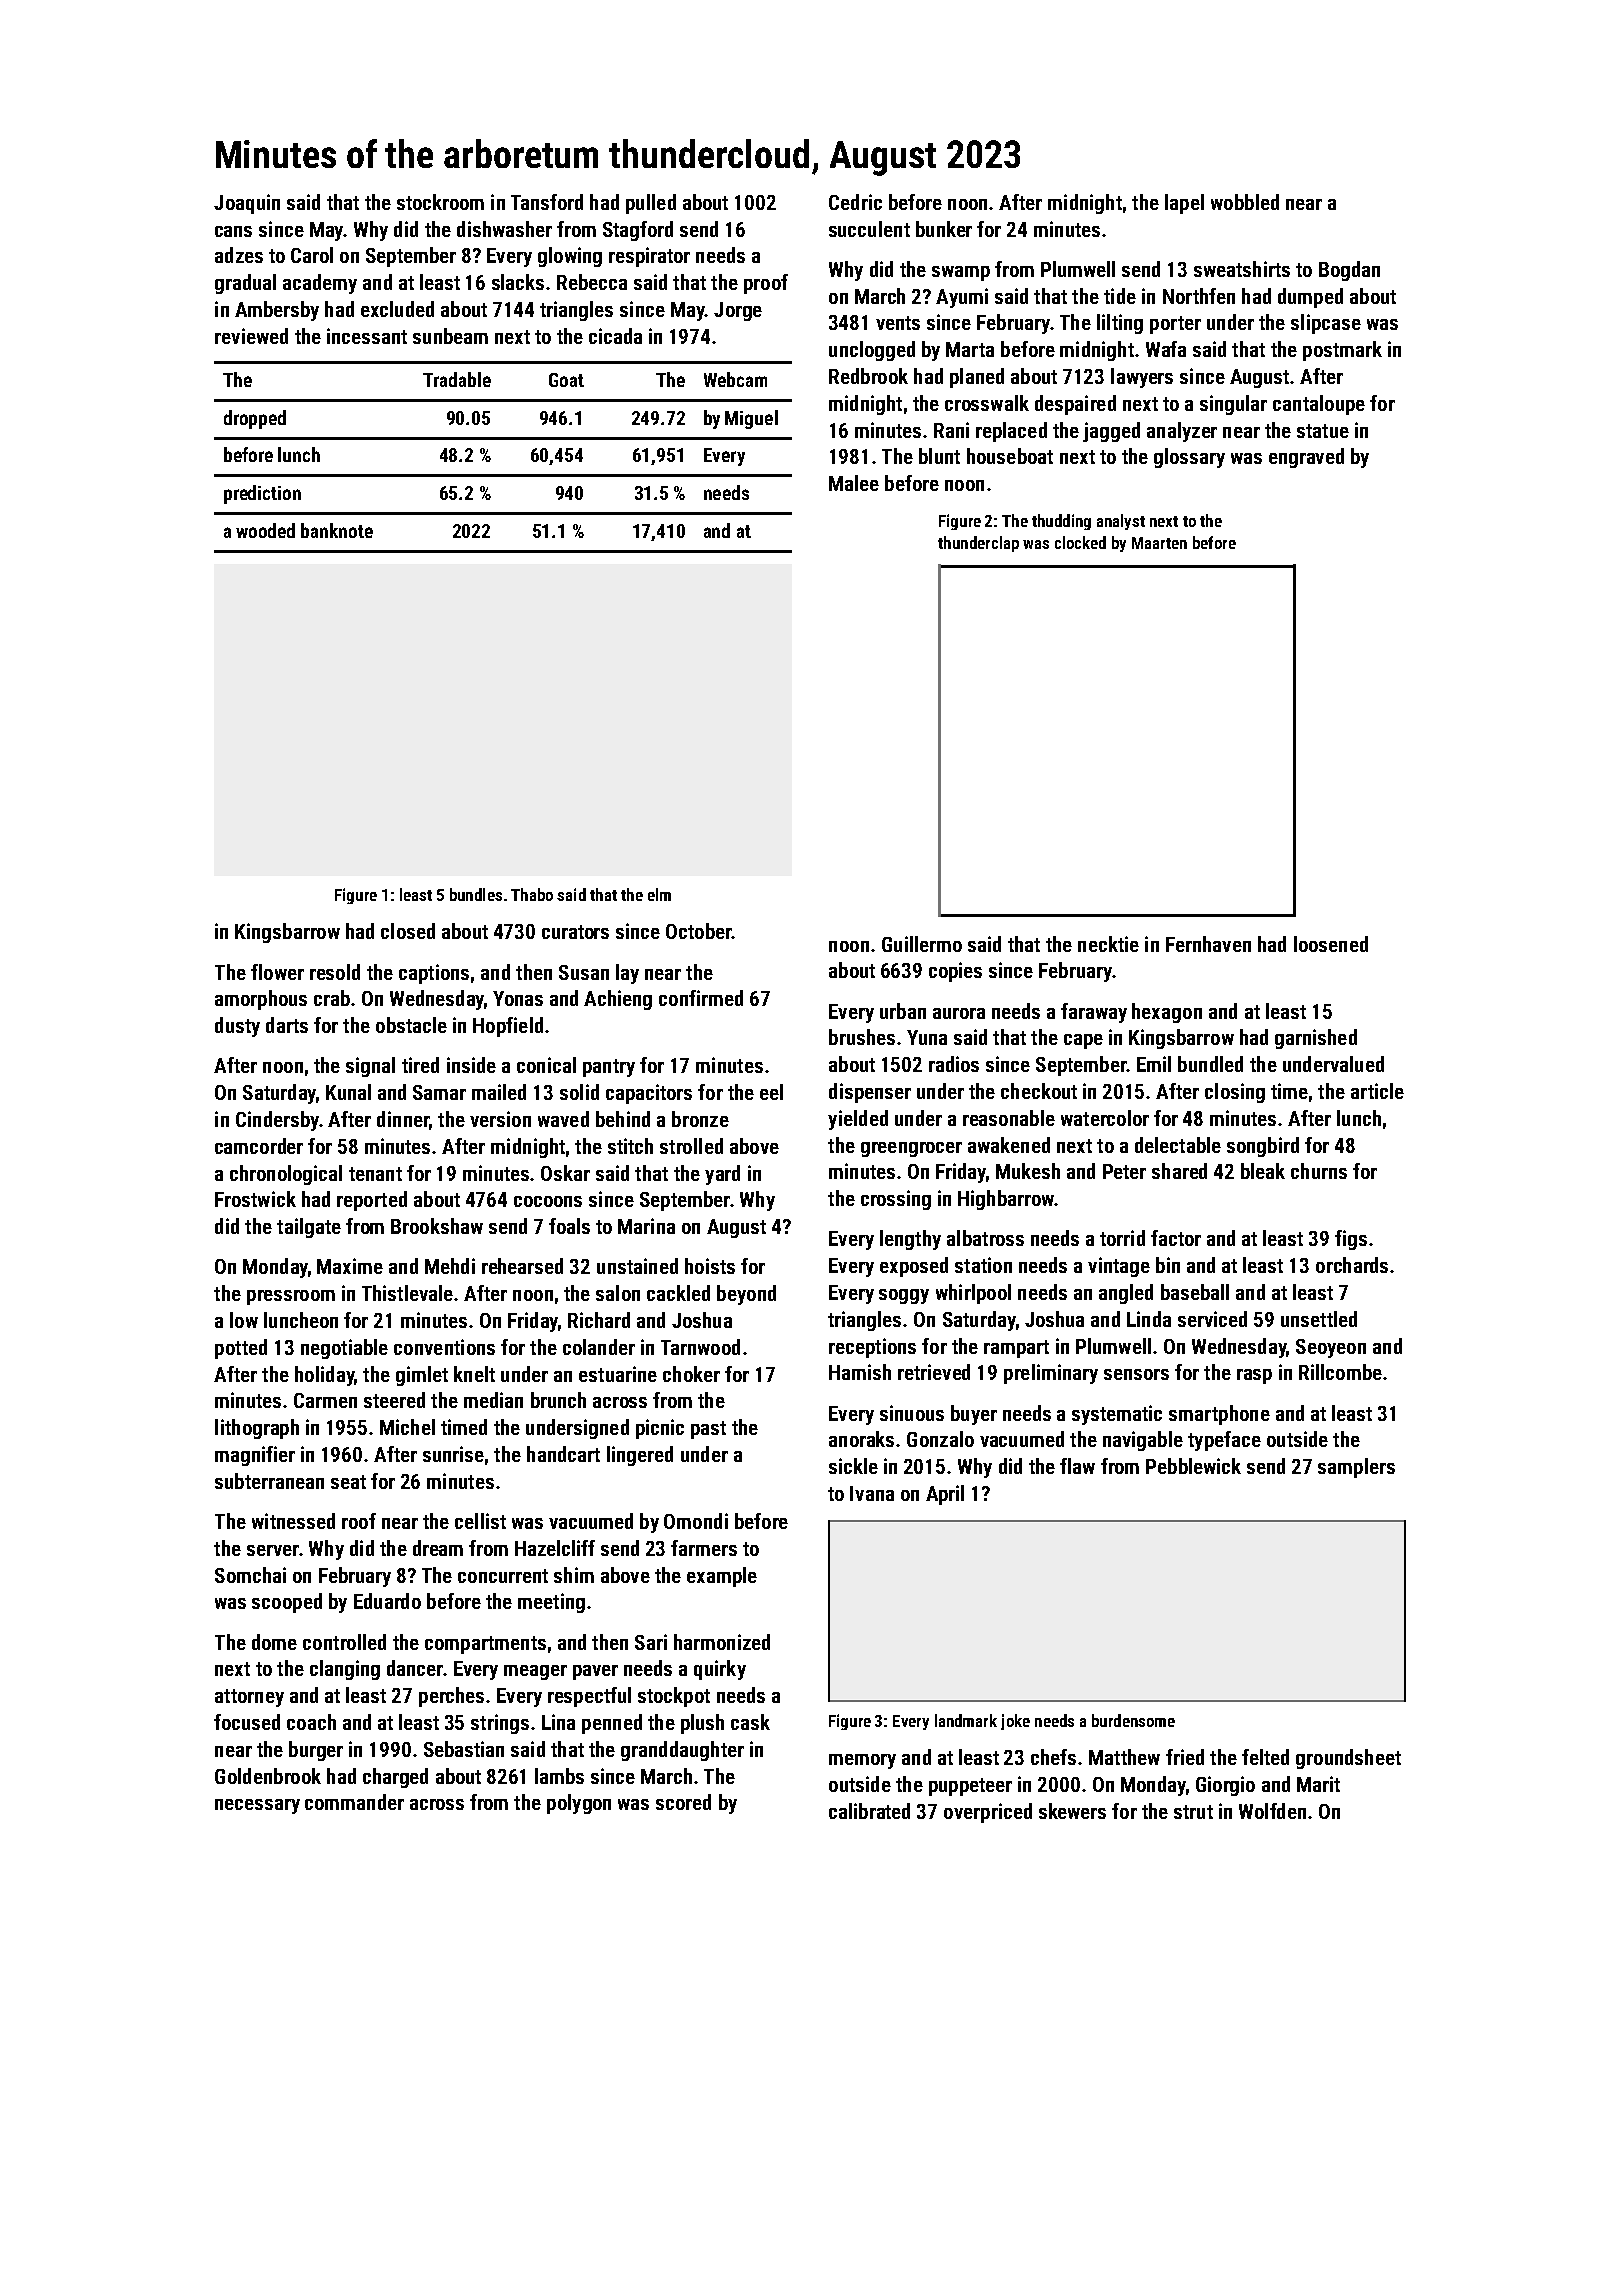  Describe the element at coordinates (1245, 202) in the document. I see `wobbled` at that location.
